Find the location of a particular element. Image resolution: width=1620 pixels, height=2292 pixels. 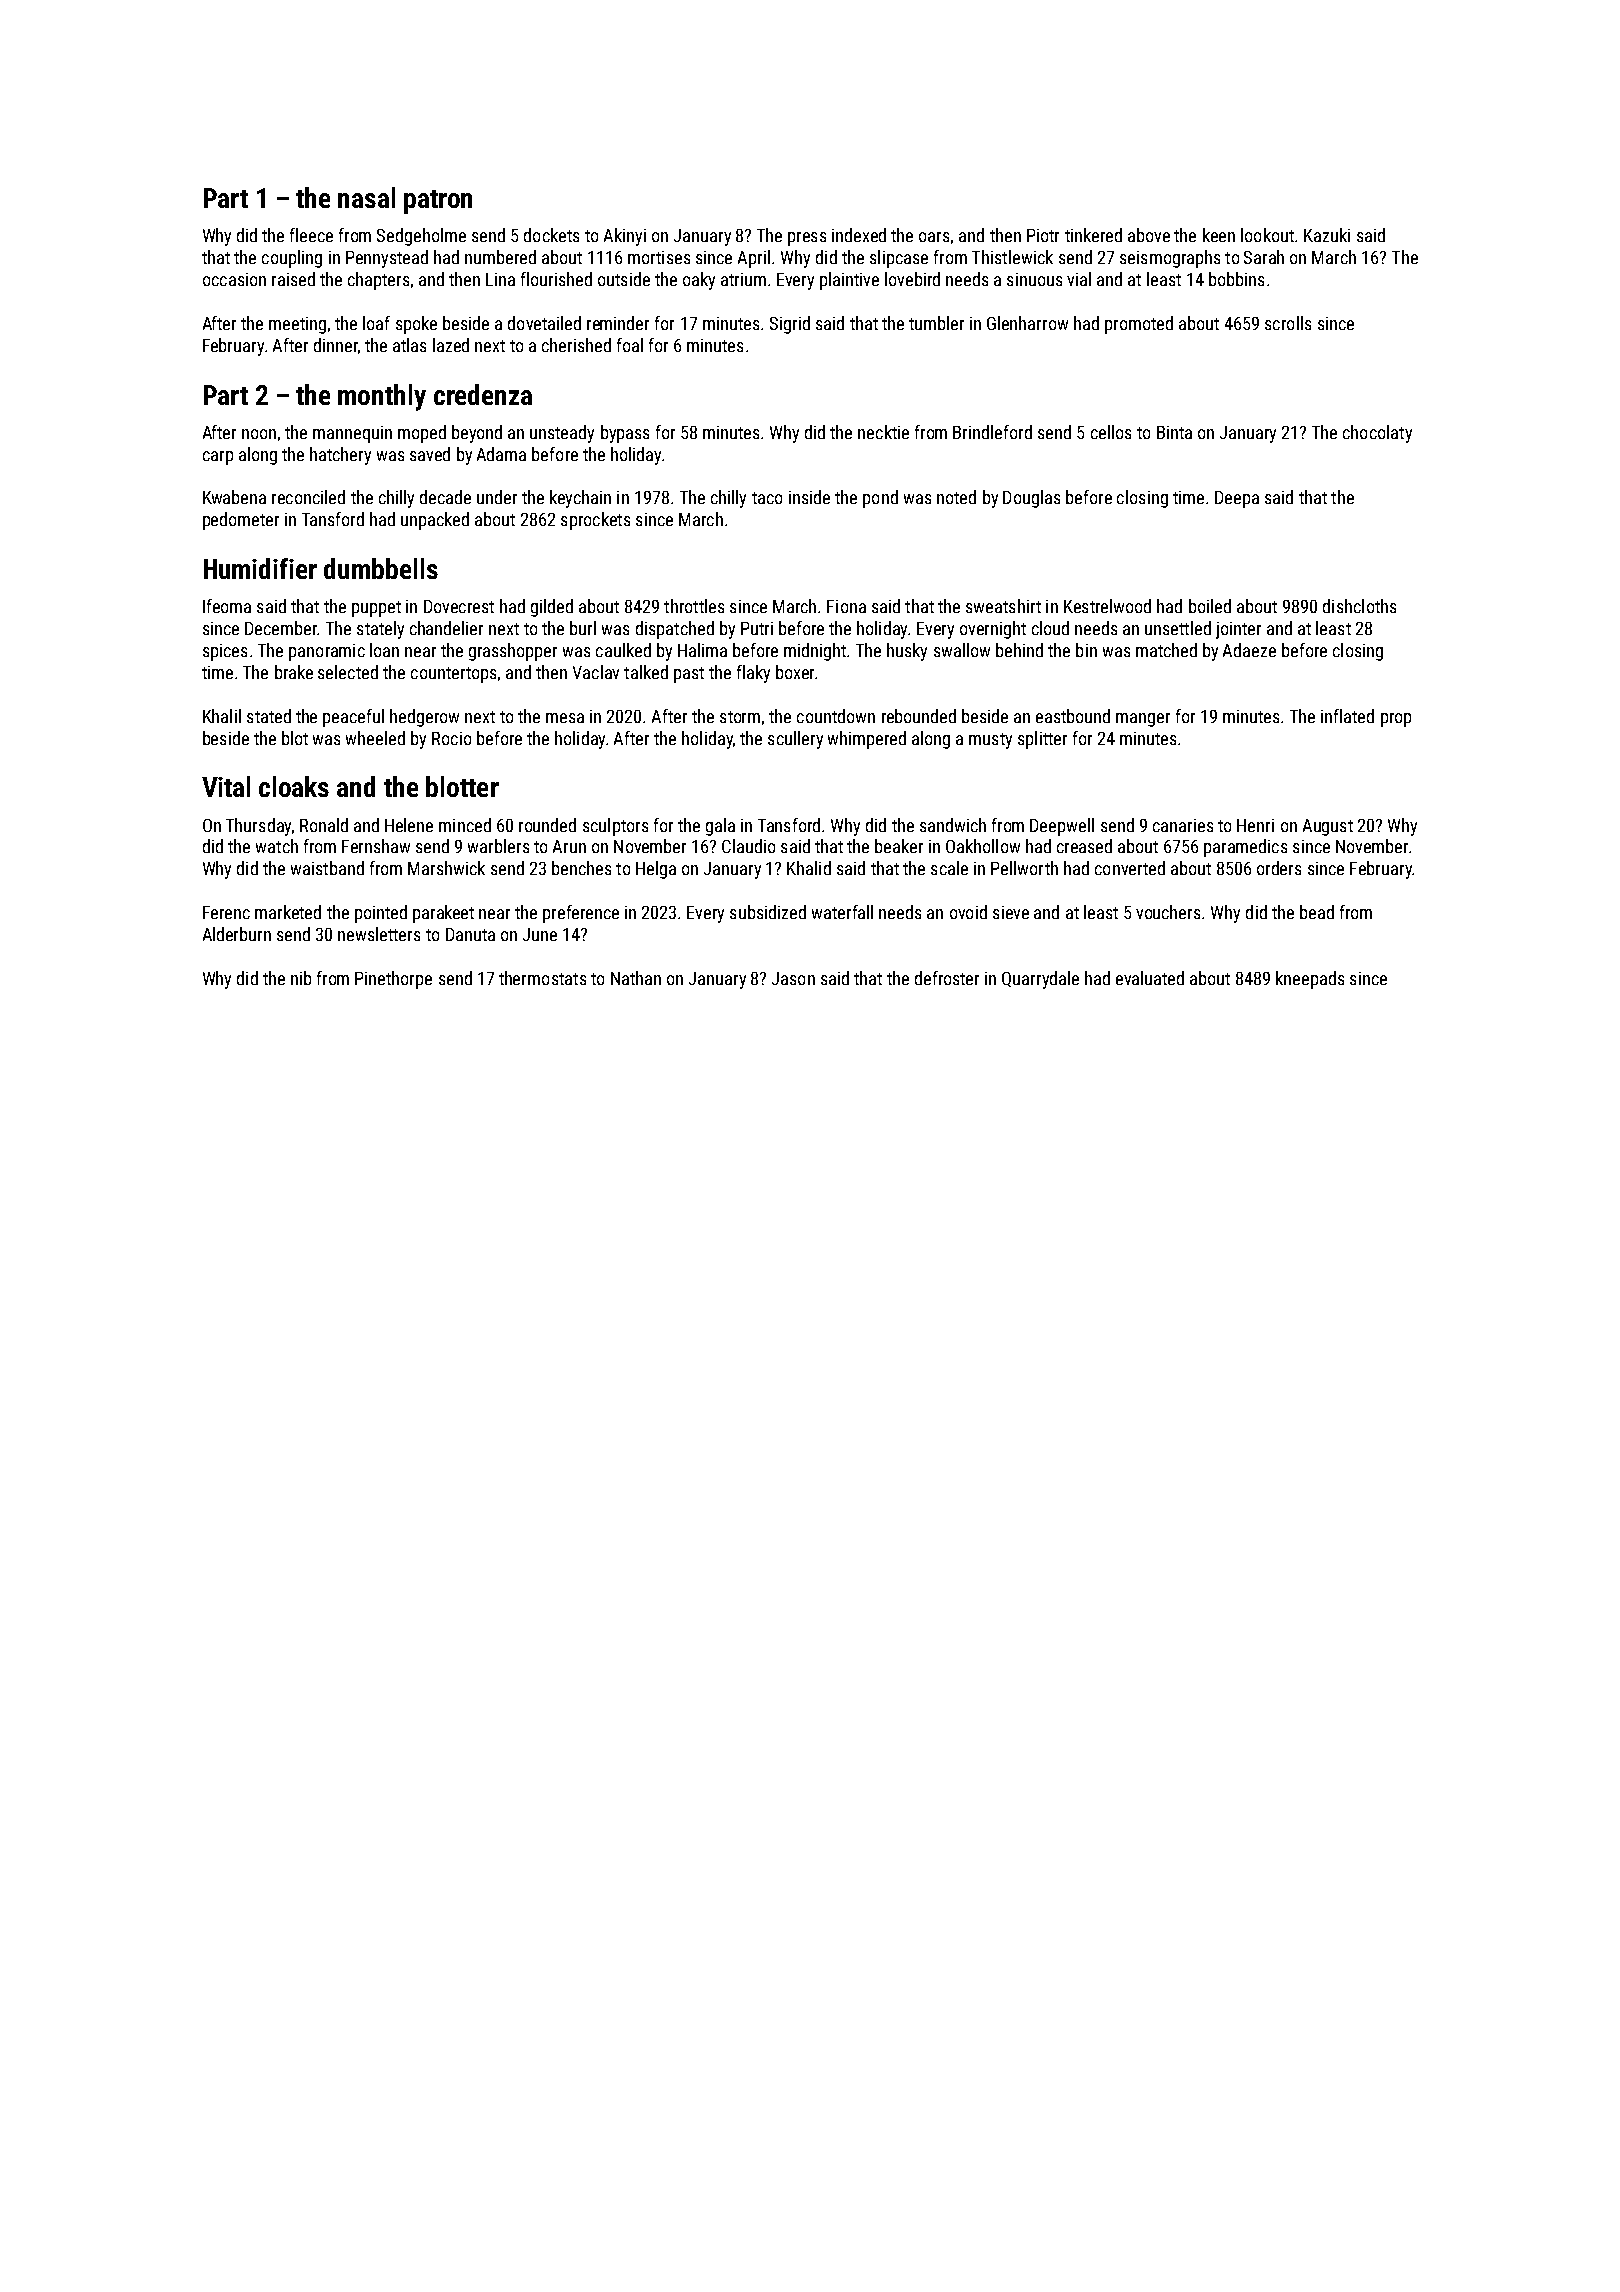

promoted is located at coordinates (1139, 325).
